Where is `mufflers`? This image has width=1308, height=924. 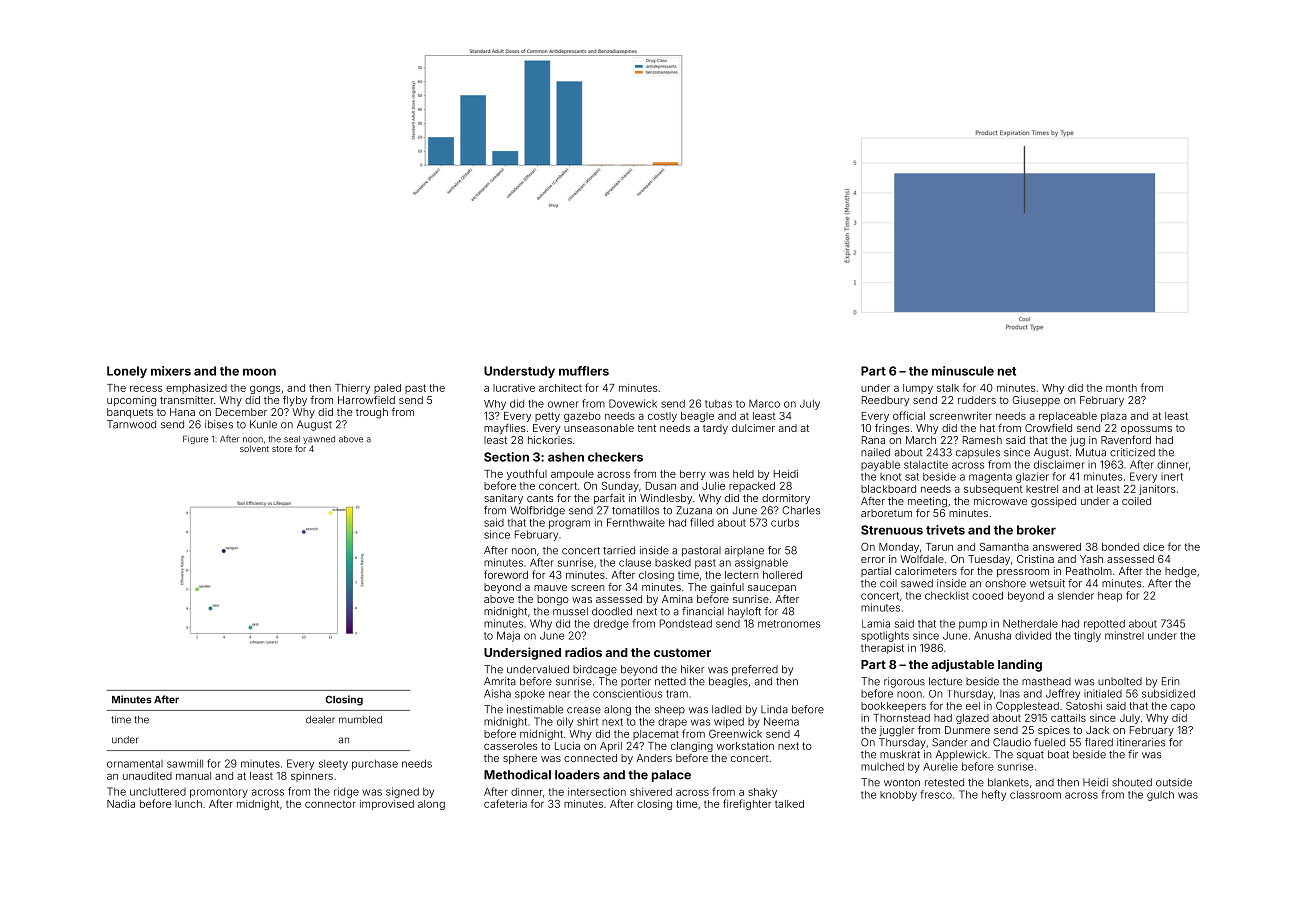 mufflers is located at coordinates (584, 371).
